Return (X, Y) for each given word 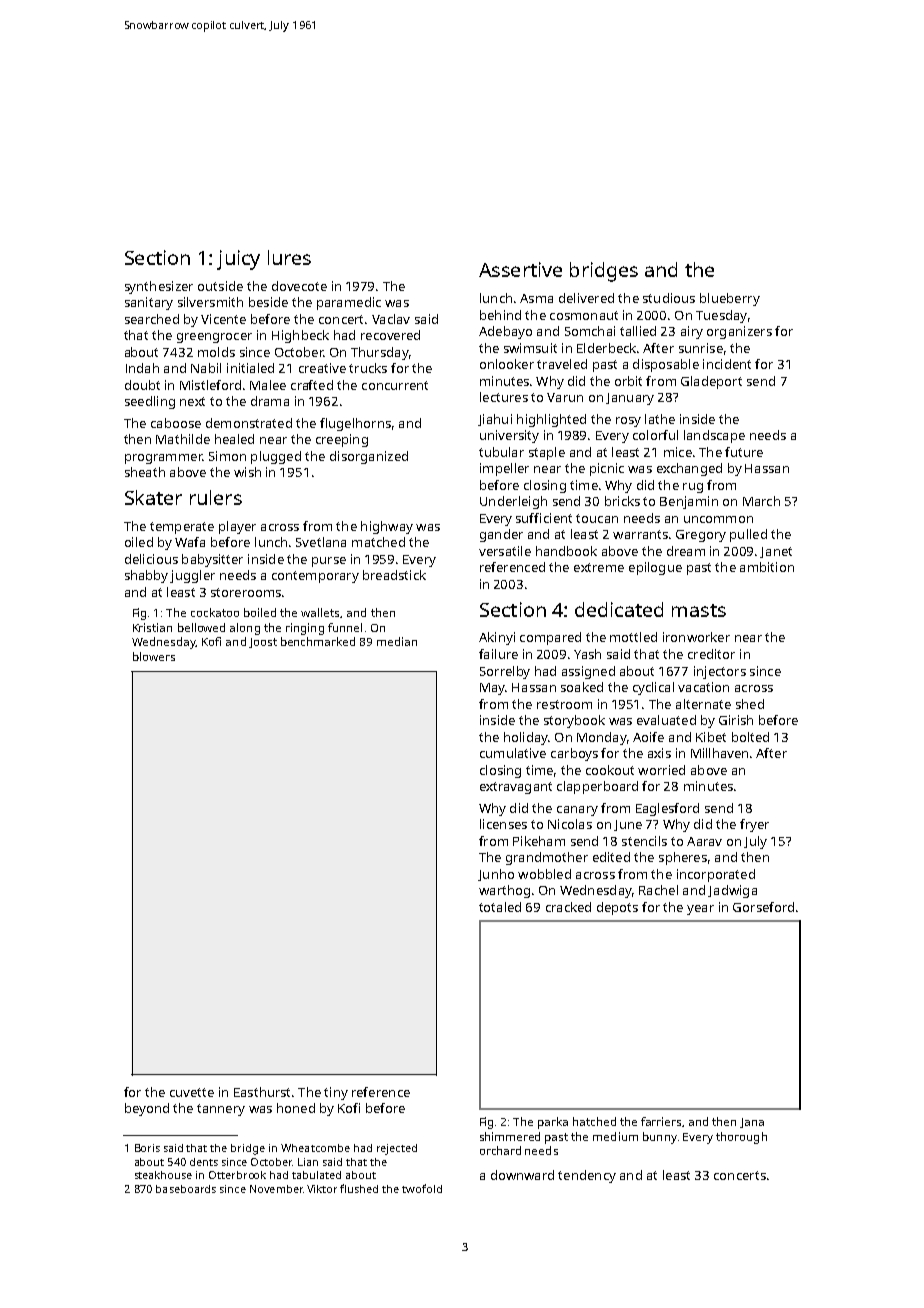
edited (611, 857)
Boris (147, 1148)
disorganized (369, 457)
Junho (496, 875)
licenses (503, 824)
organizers (739, 332)
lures (289, 257)
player (237, 527)
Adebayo (505, 332)
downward (522, 1175)
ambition (767, 567)
